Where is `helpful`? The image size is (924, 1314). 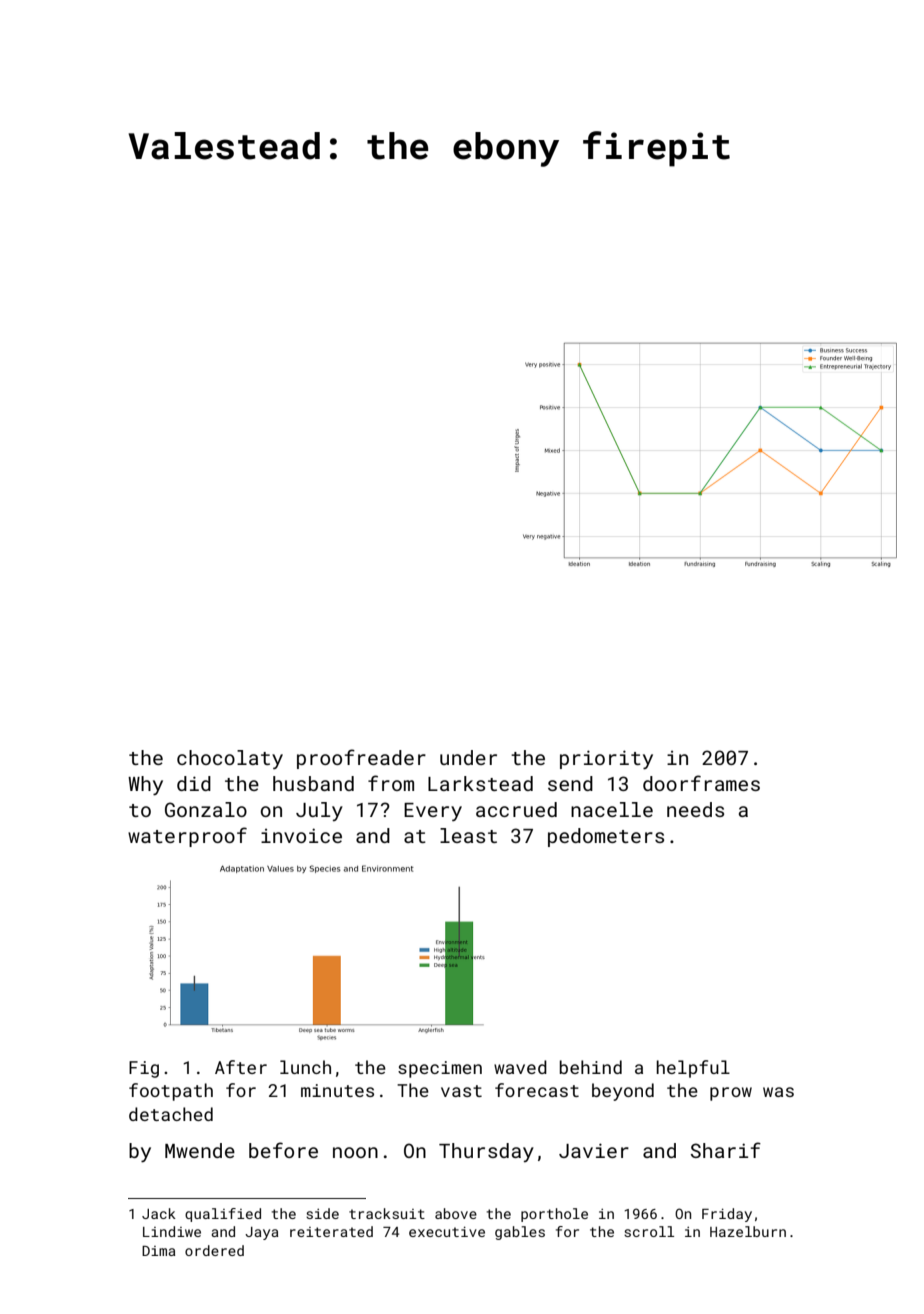 helpful is located at coordinates (693, 1069).
